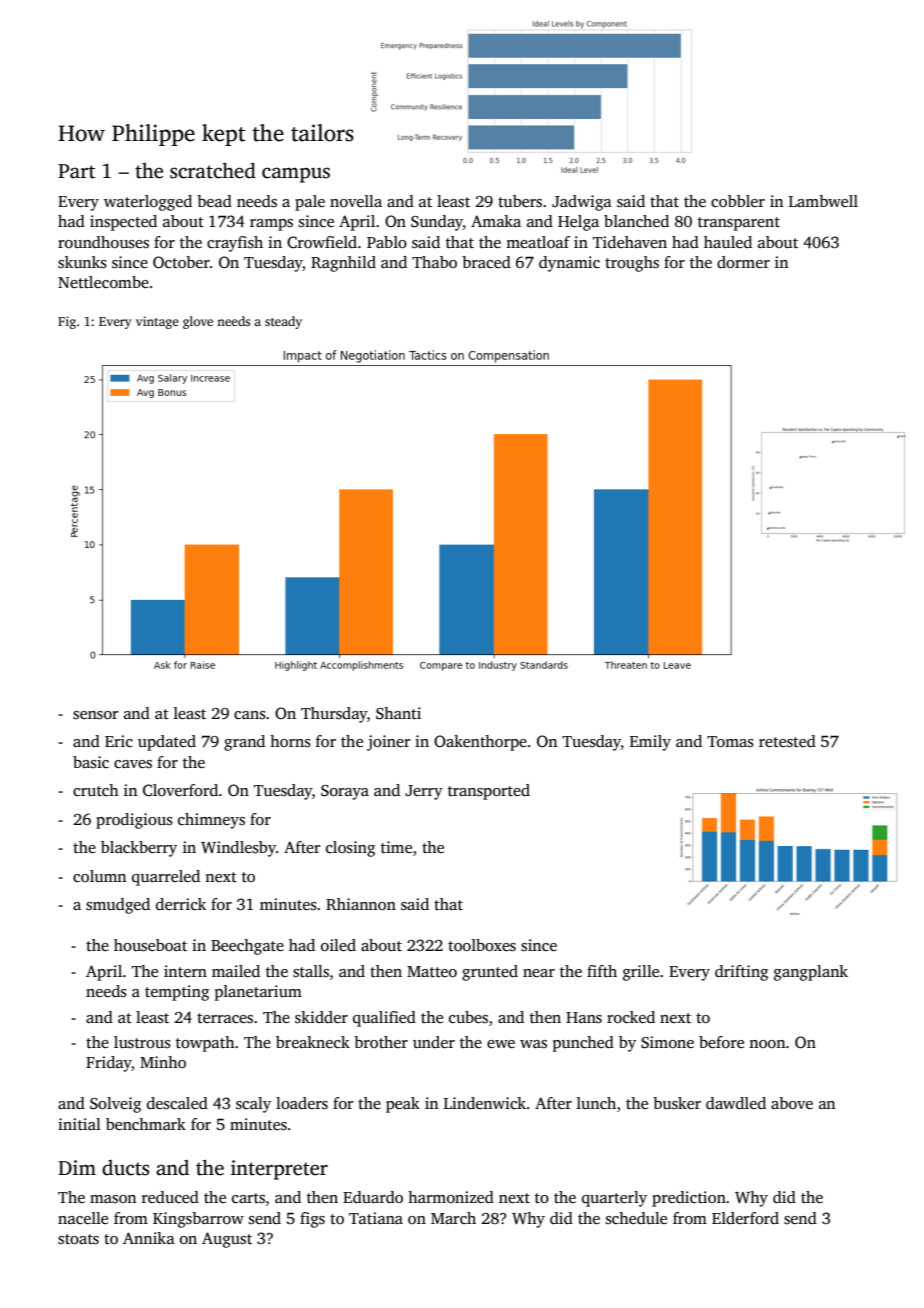  What do you see at coordinates (253, 1105) in the screenshot?
I see `scaly` at bounding box center [253, 1105].
